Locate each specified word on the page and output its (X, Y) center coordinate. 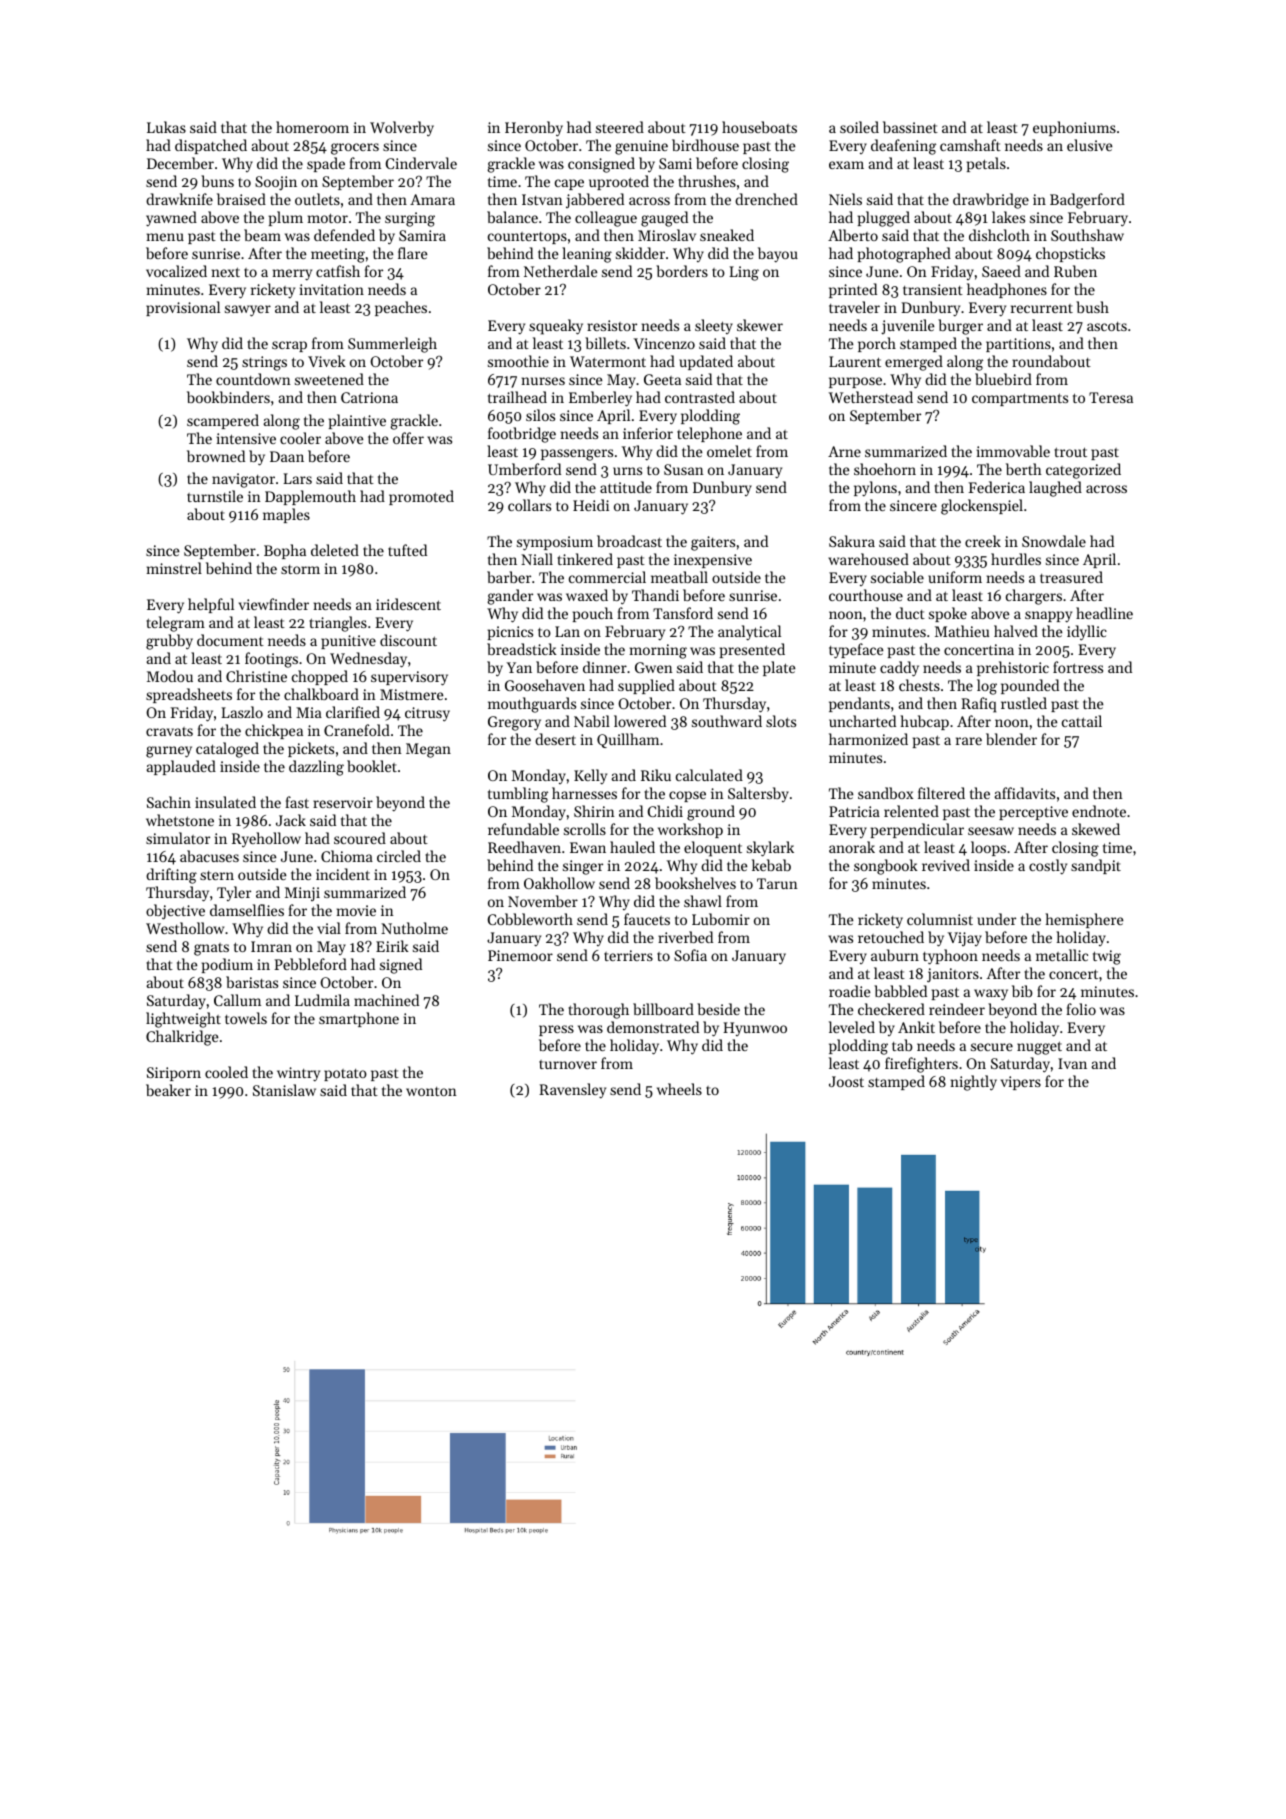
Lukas (166, 127)
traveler (854, 307)
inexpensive (713, 561)
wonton (431, 1091)
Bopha (285, 551)
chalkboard (321, 694)
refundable (523, 829)
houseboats (759, 127)
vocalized (176, 271)
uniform (955, 577)
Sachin (169, 802)
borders (682, 271)
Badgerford (1087, 201)
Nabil (592, 721)
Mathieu (962, 631)
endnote (1099, 811)
